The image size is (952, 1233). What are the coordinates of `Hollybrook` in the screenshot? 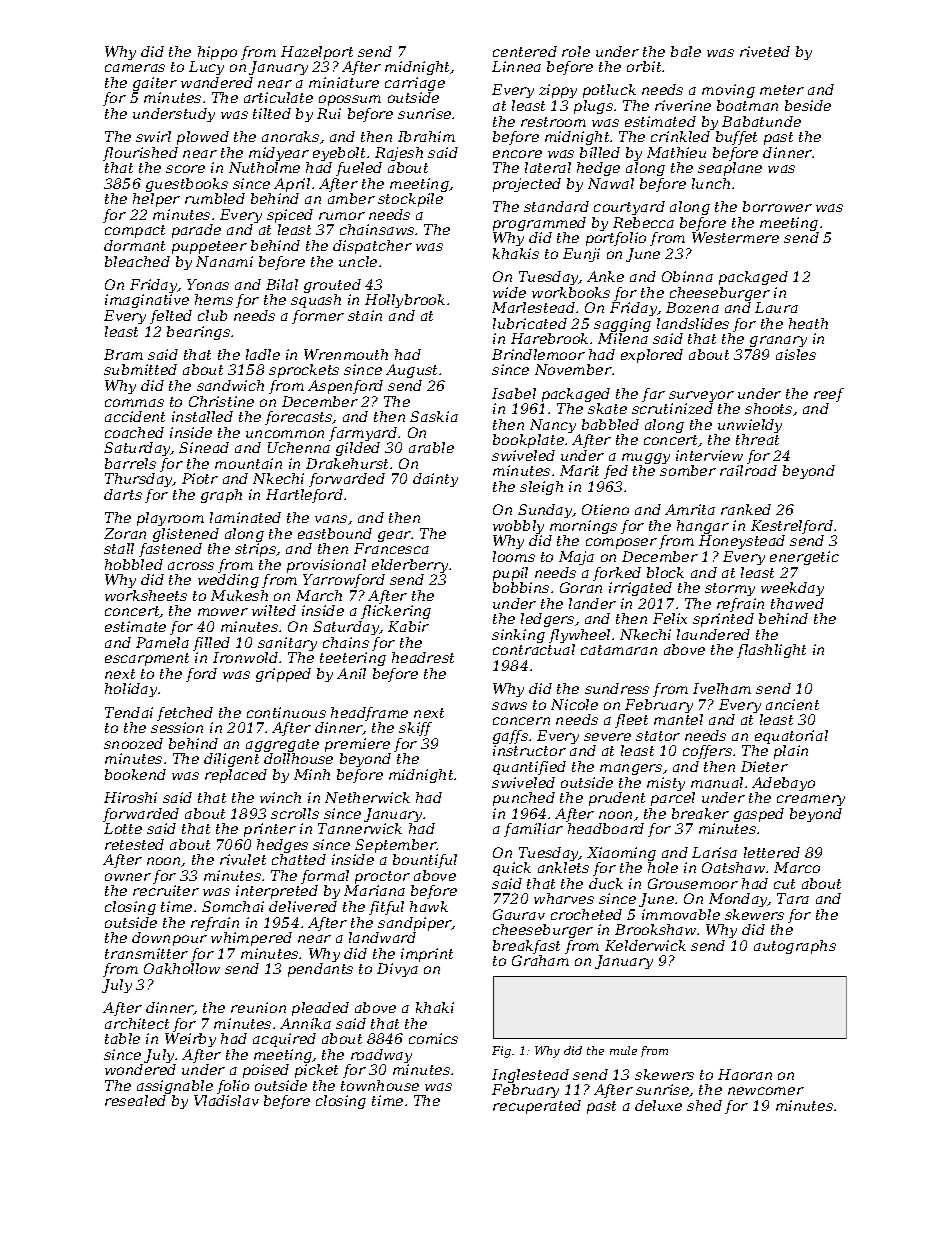 It's located at (405, 301).
